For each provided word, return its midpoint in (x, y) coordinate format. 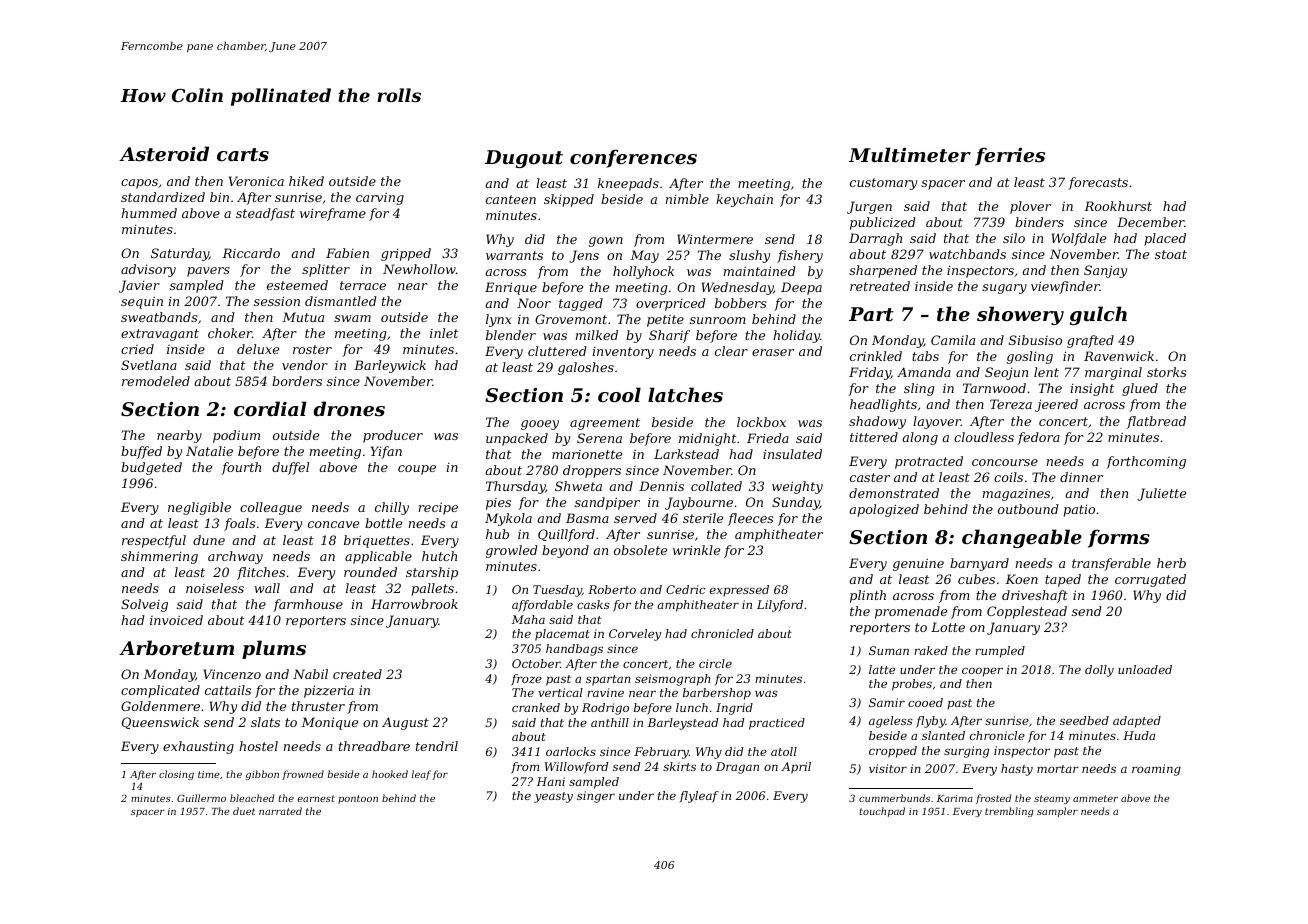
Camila (953, 340)
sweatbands (159, 317)
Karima (955, 798)
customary (883, 184)
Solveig (144, 605)
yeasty (553, 797)
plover (1030, 207)
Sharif (669, 336)
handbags (574, 650)
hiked (306, 181)
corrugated (1150, 580)
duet (244, 811)
